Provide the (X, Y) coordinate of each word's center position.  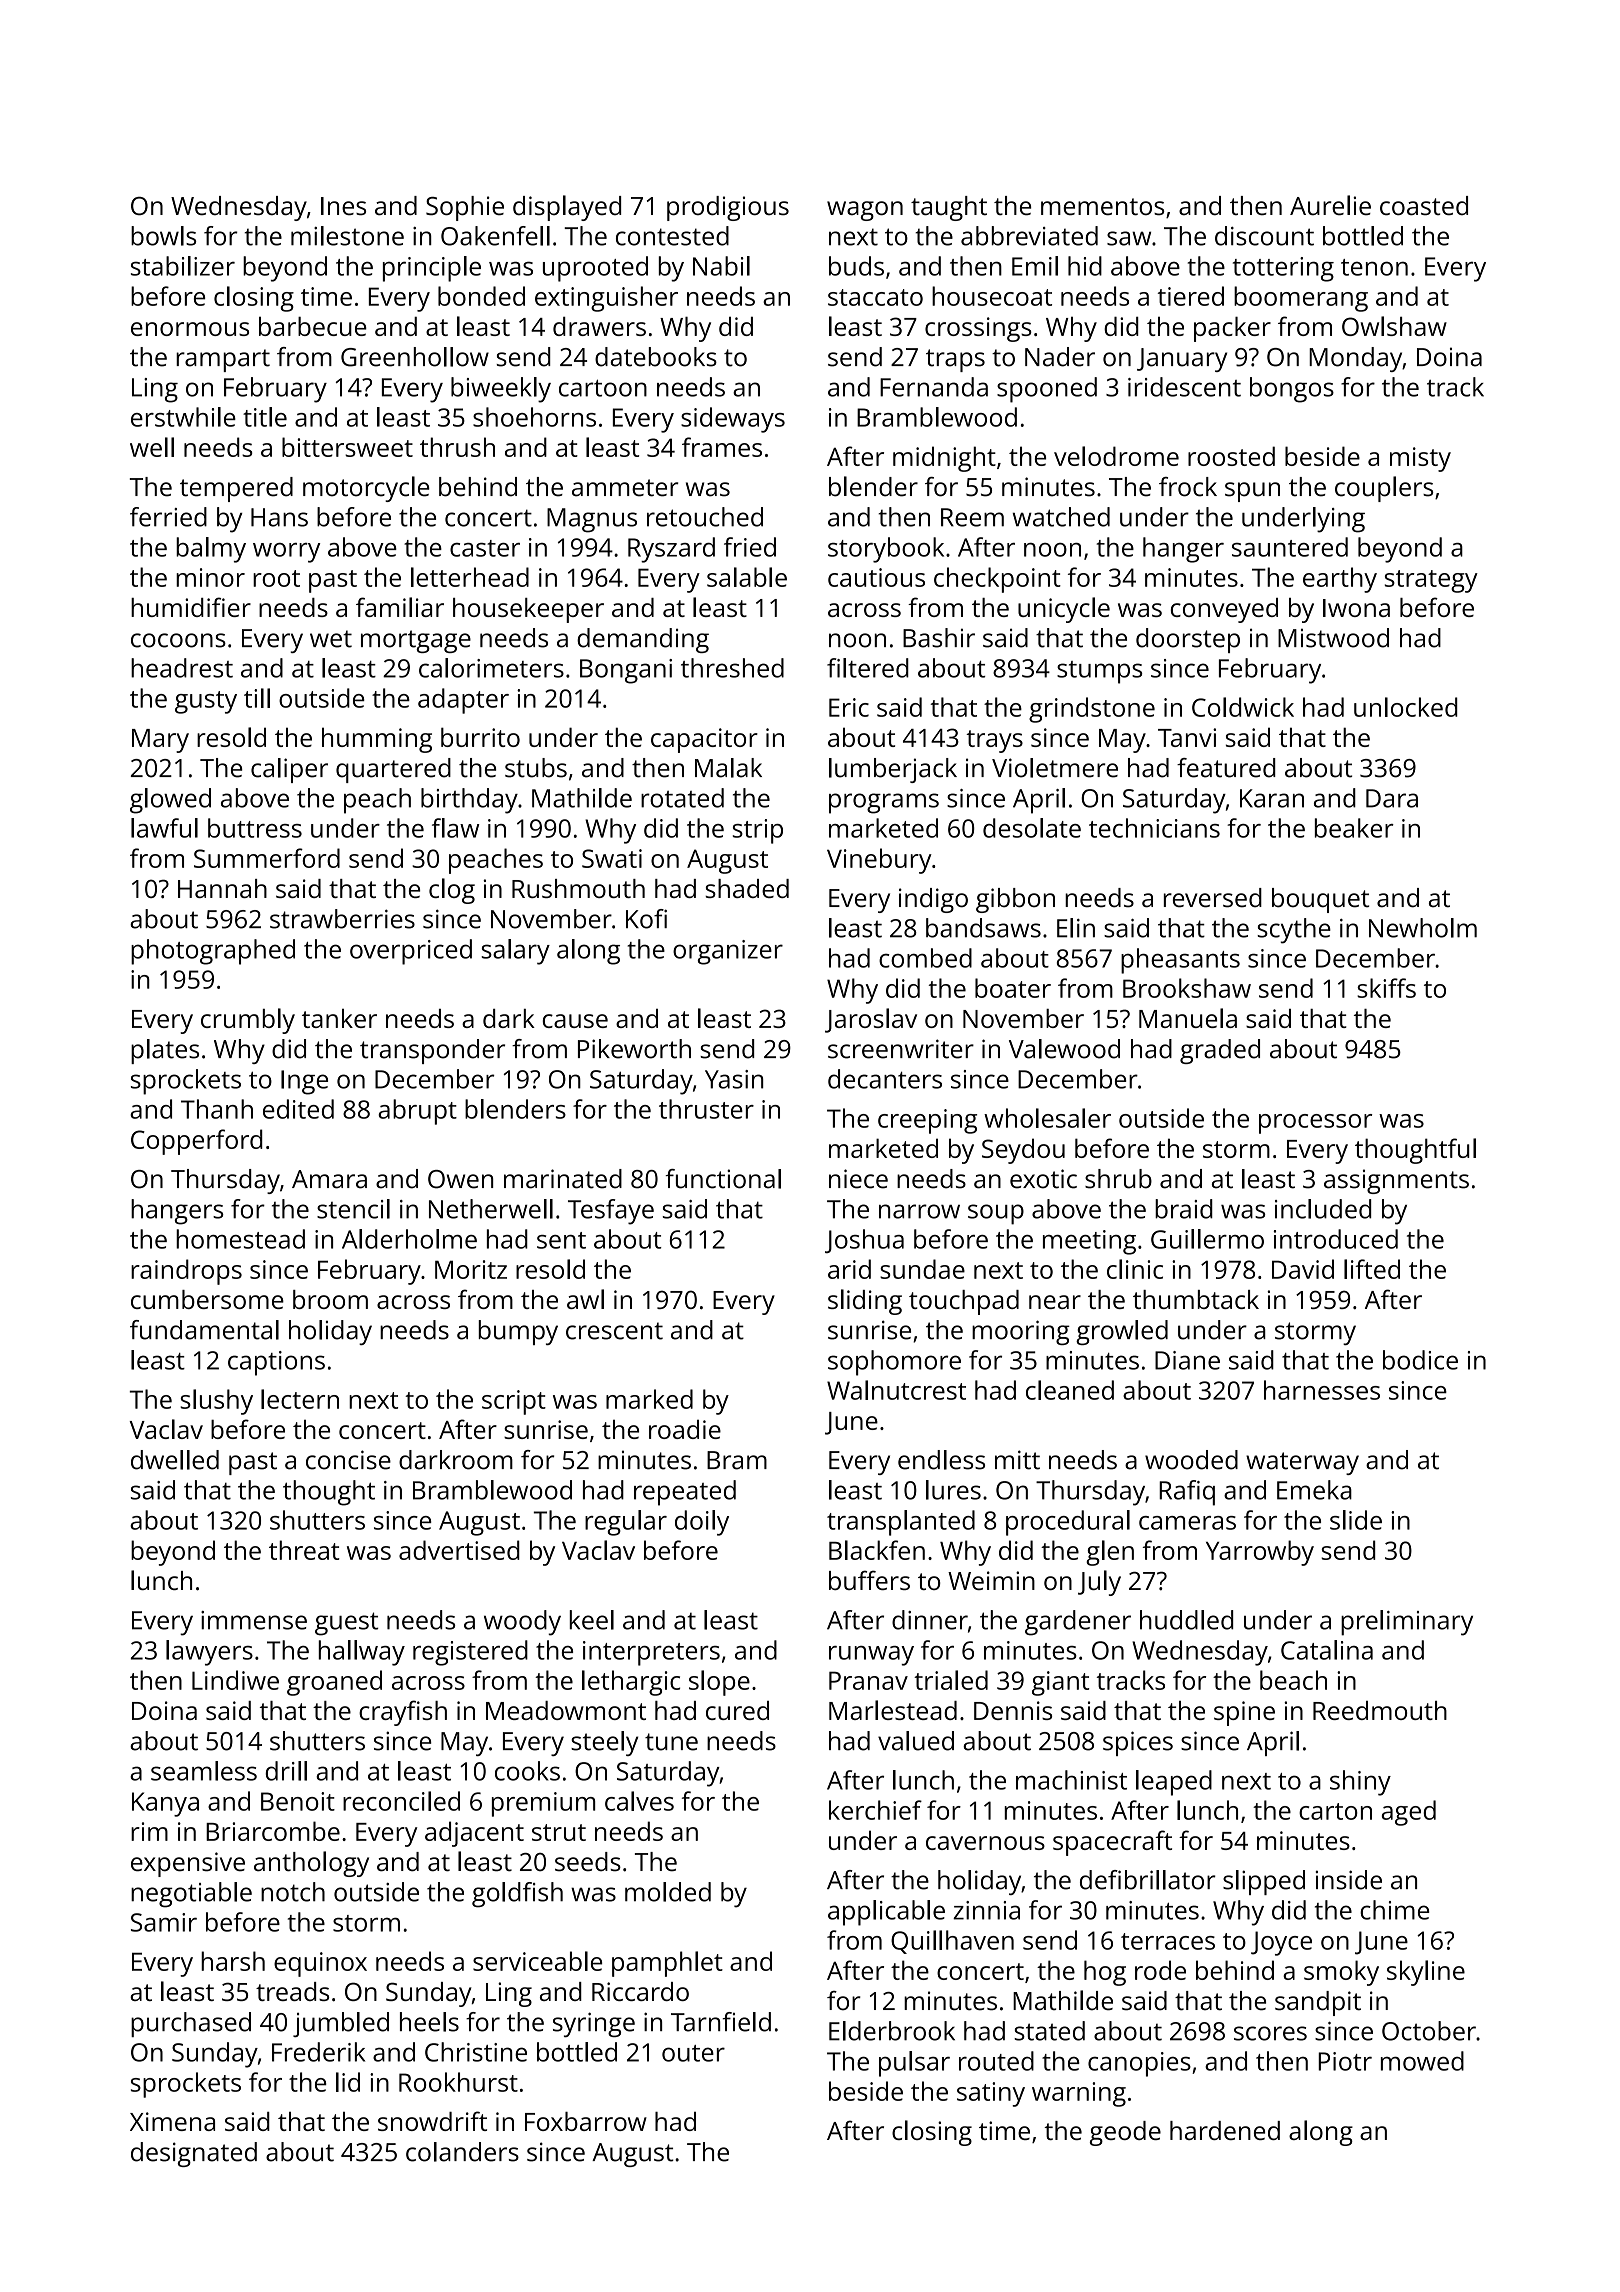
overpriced (411, 952)
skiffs (1386, 988)
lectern (300, 1399)
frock (1188, 487)
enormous (190, 329)
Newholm (1423, 928)
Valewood (1064, 1049)
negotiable (191, 1895)
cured (737, 1710)
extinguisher (606, 299)
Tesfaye (611, 1212)
